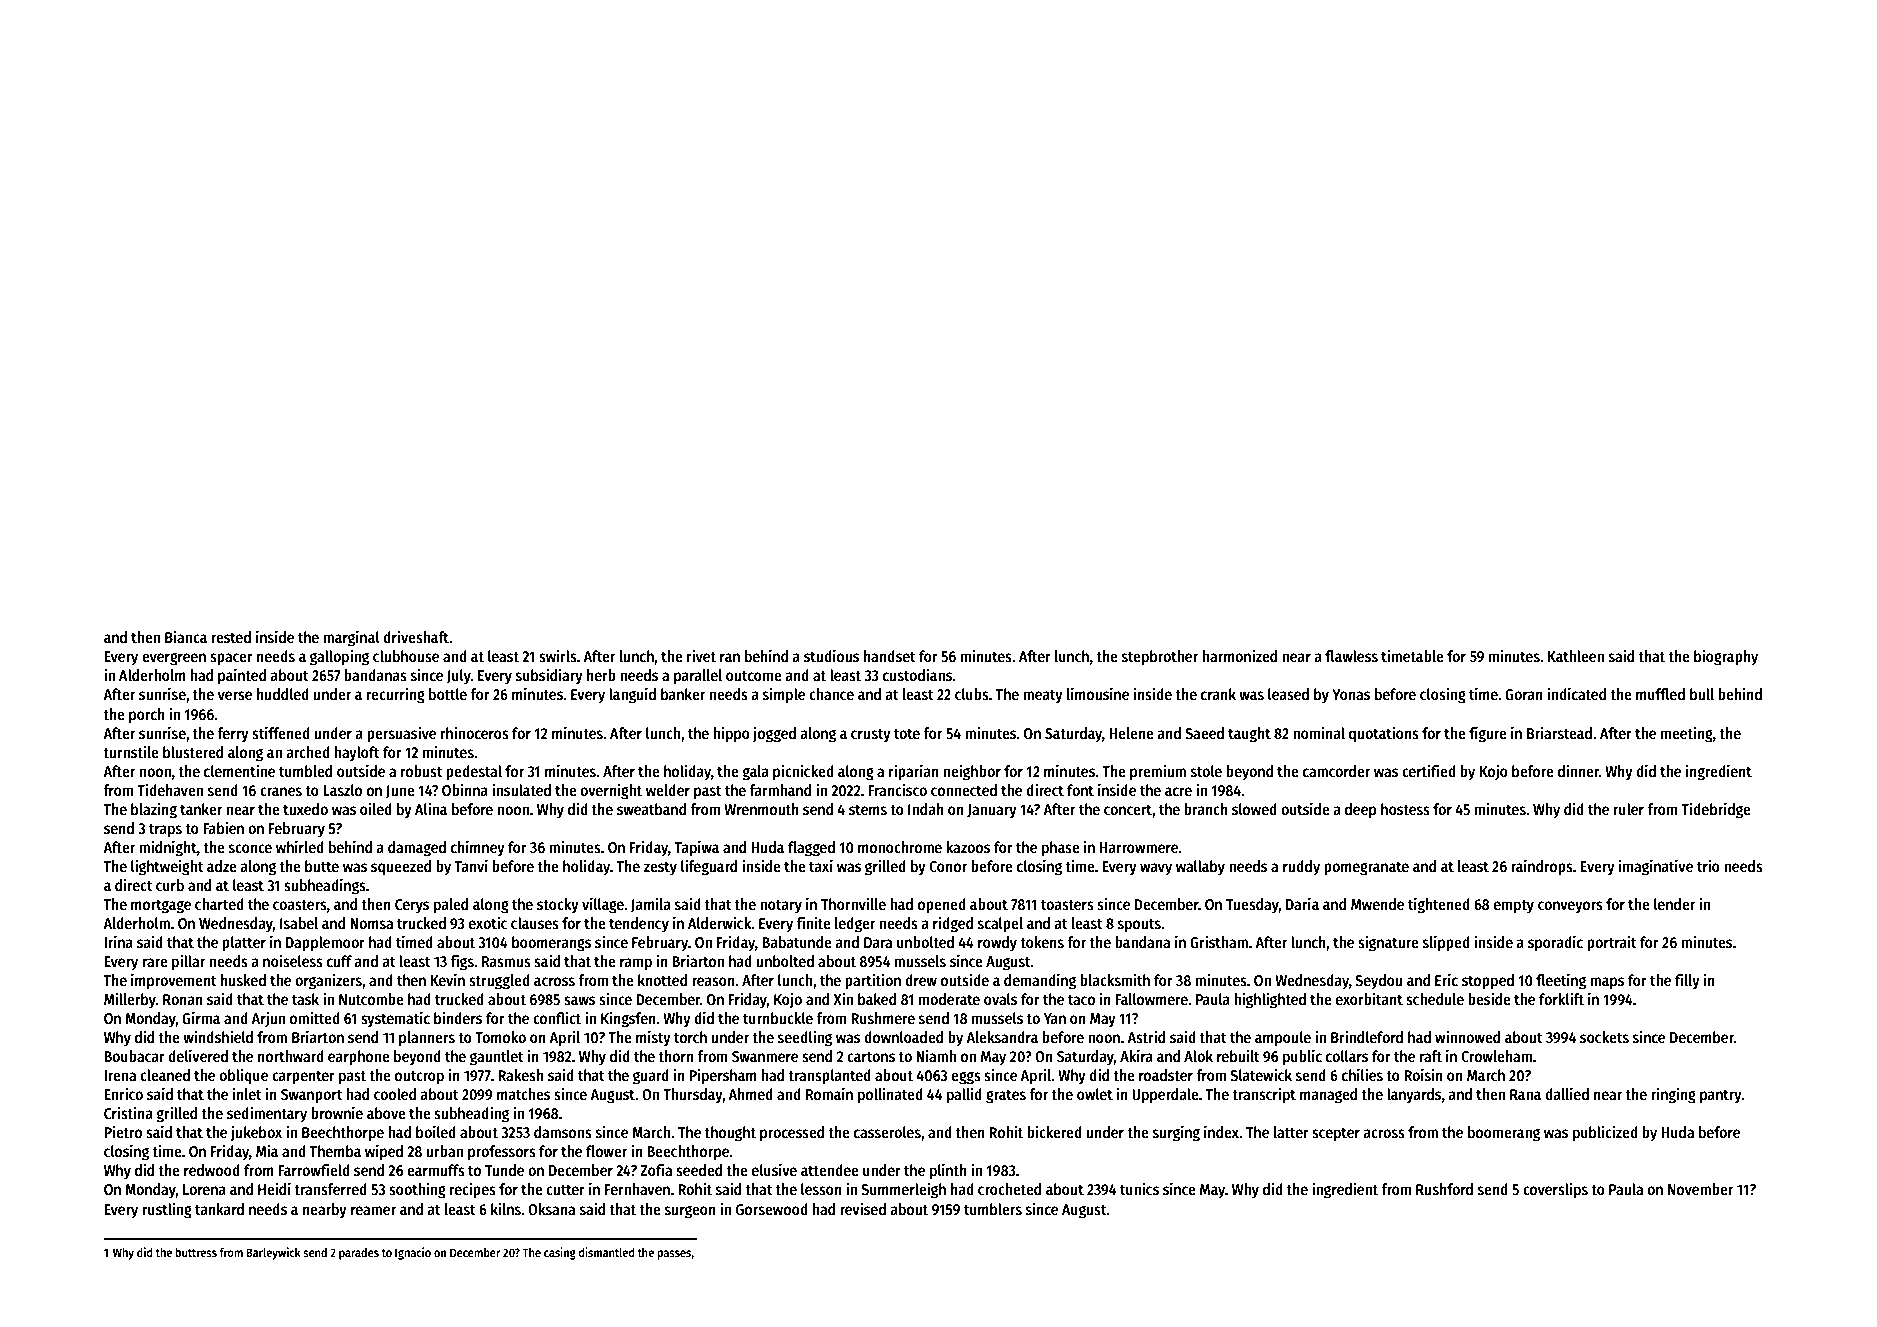 Image resolution: width=1877 pixels, height=1327 pixels. What do you see at coordinates (1559, 733) in the screenshot?
I see `Briarstead` at bounding box center [1559, 733].
